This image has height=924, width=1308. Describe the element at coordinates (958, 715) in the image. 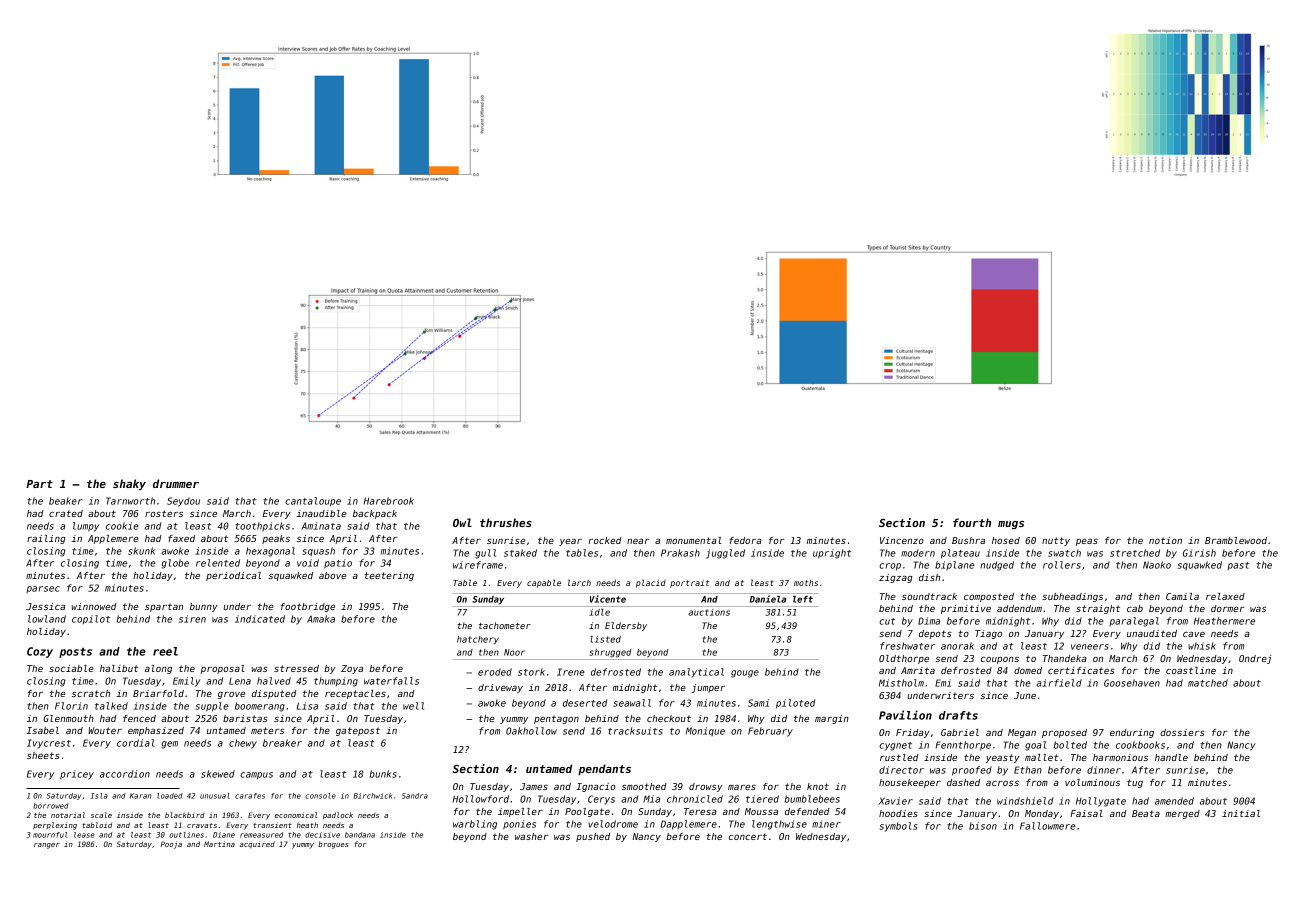

I see `drafts` at that location.
